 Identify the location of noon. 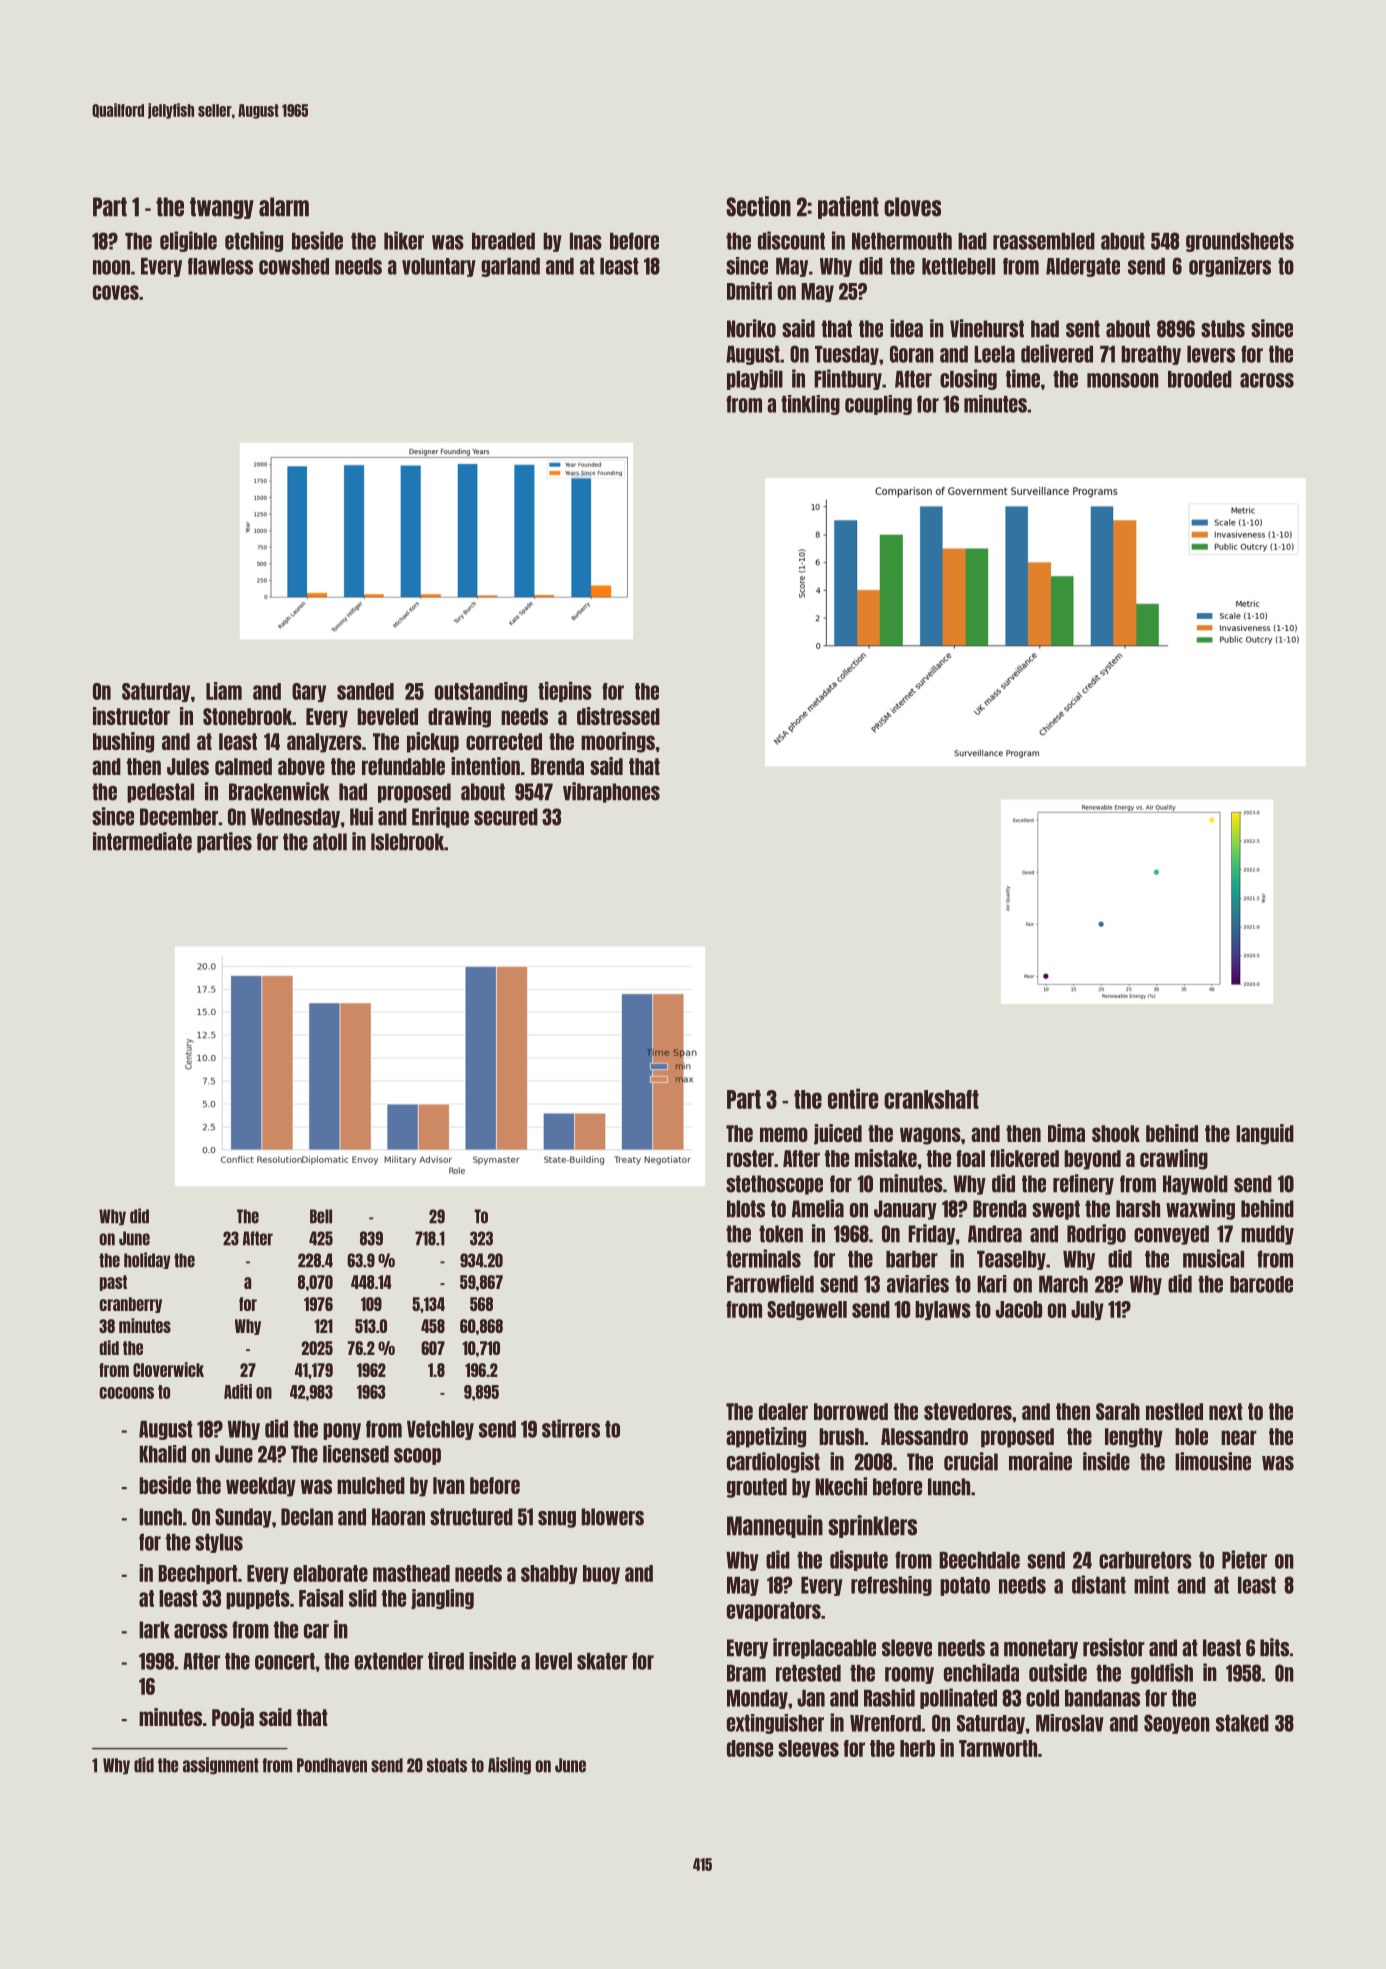
(111, 267).
